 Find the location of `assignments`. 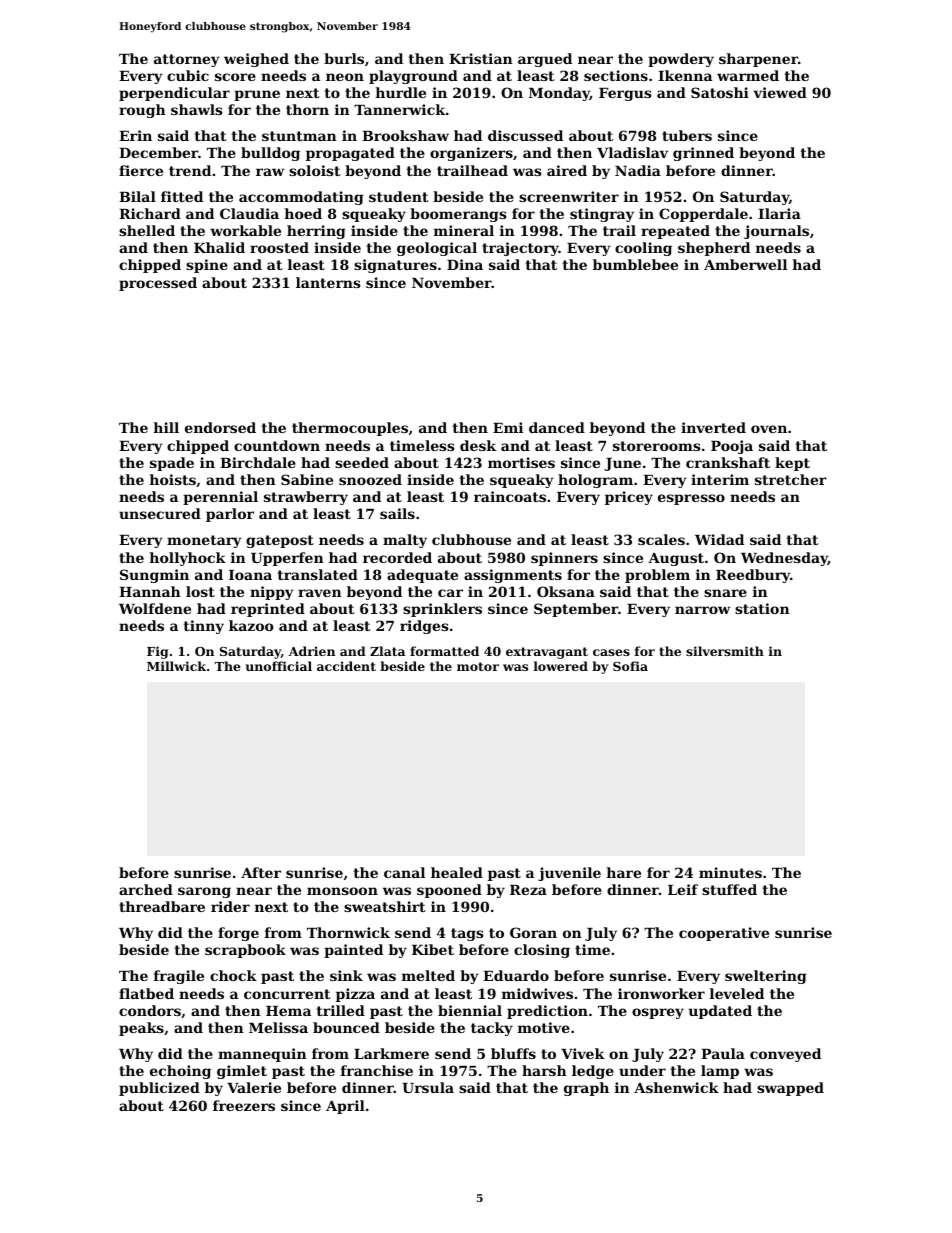

assignments is located at coordinates (513, 576).
